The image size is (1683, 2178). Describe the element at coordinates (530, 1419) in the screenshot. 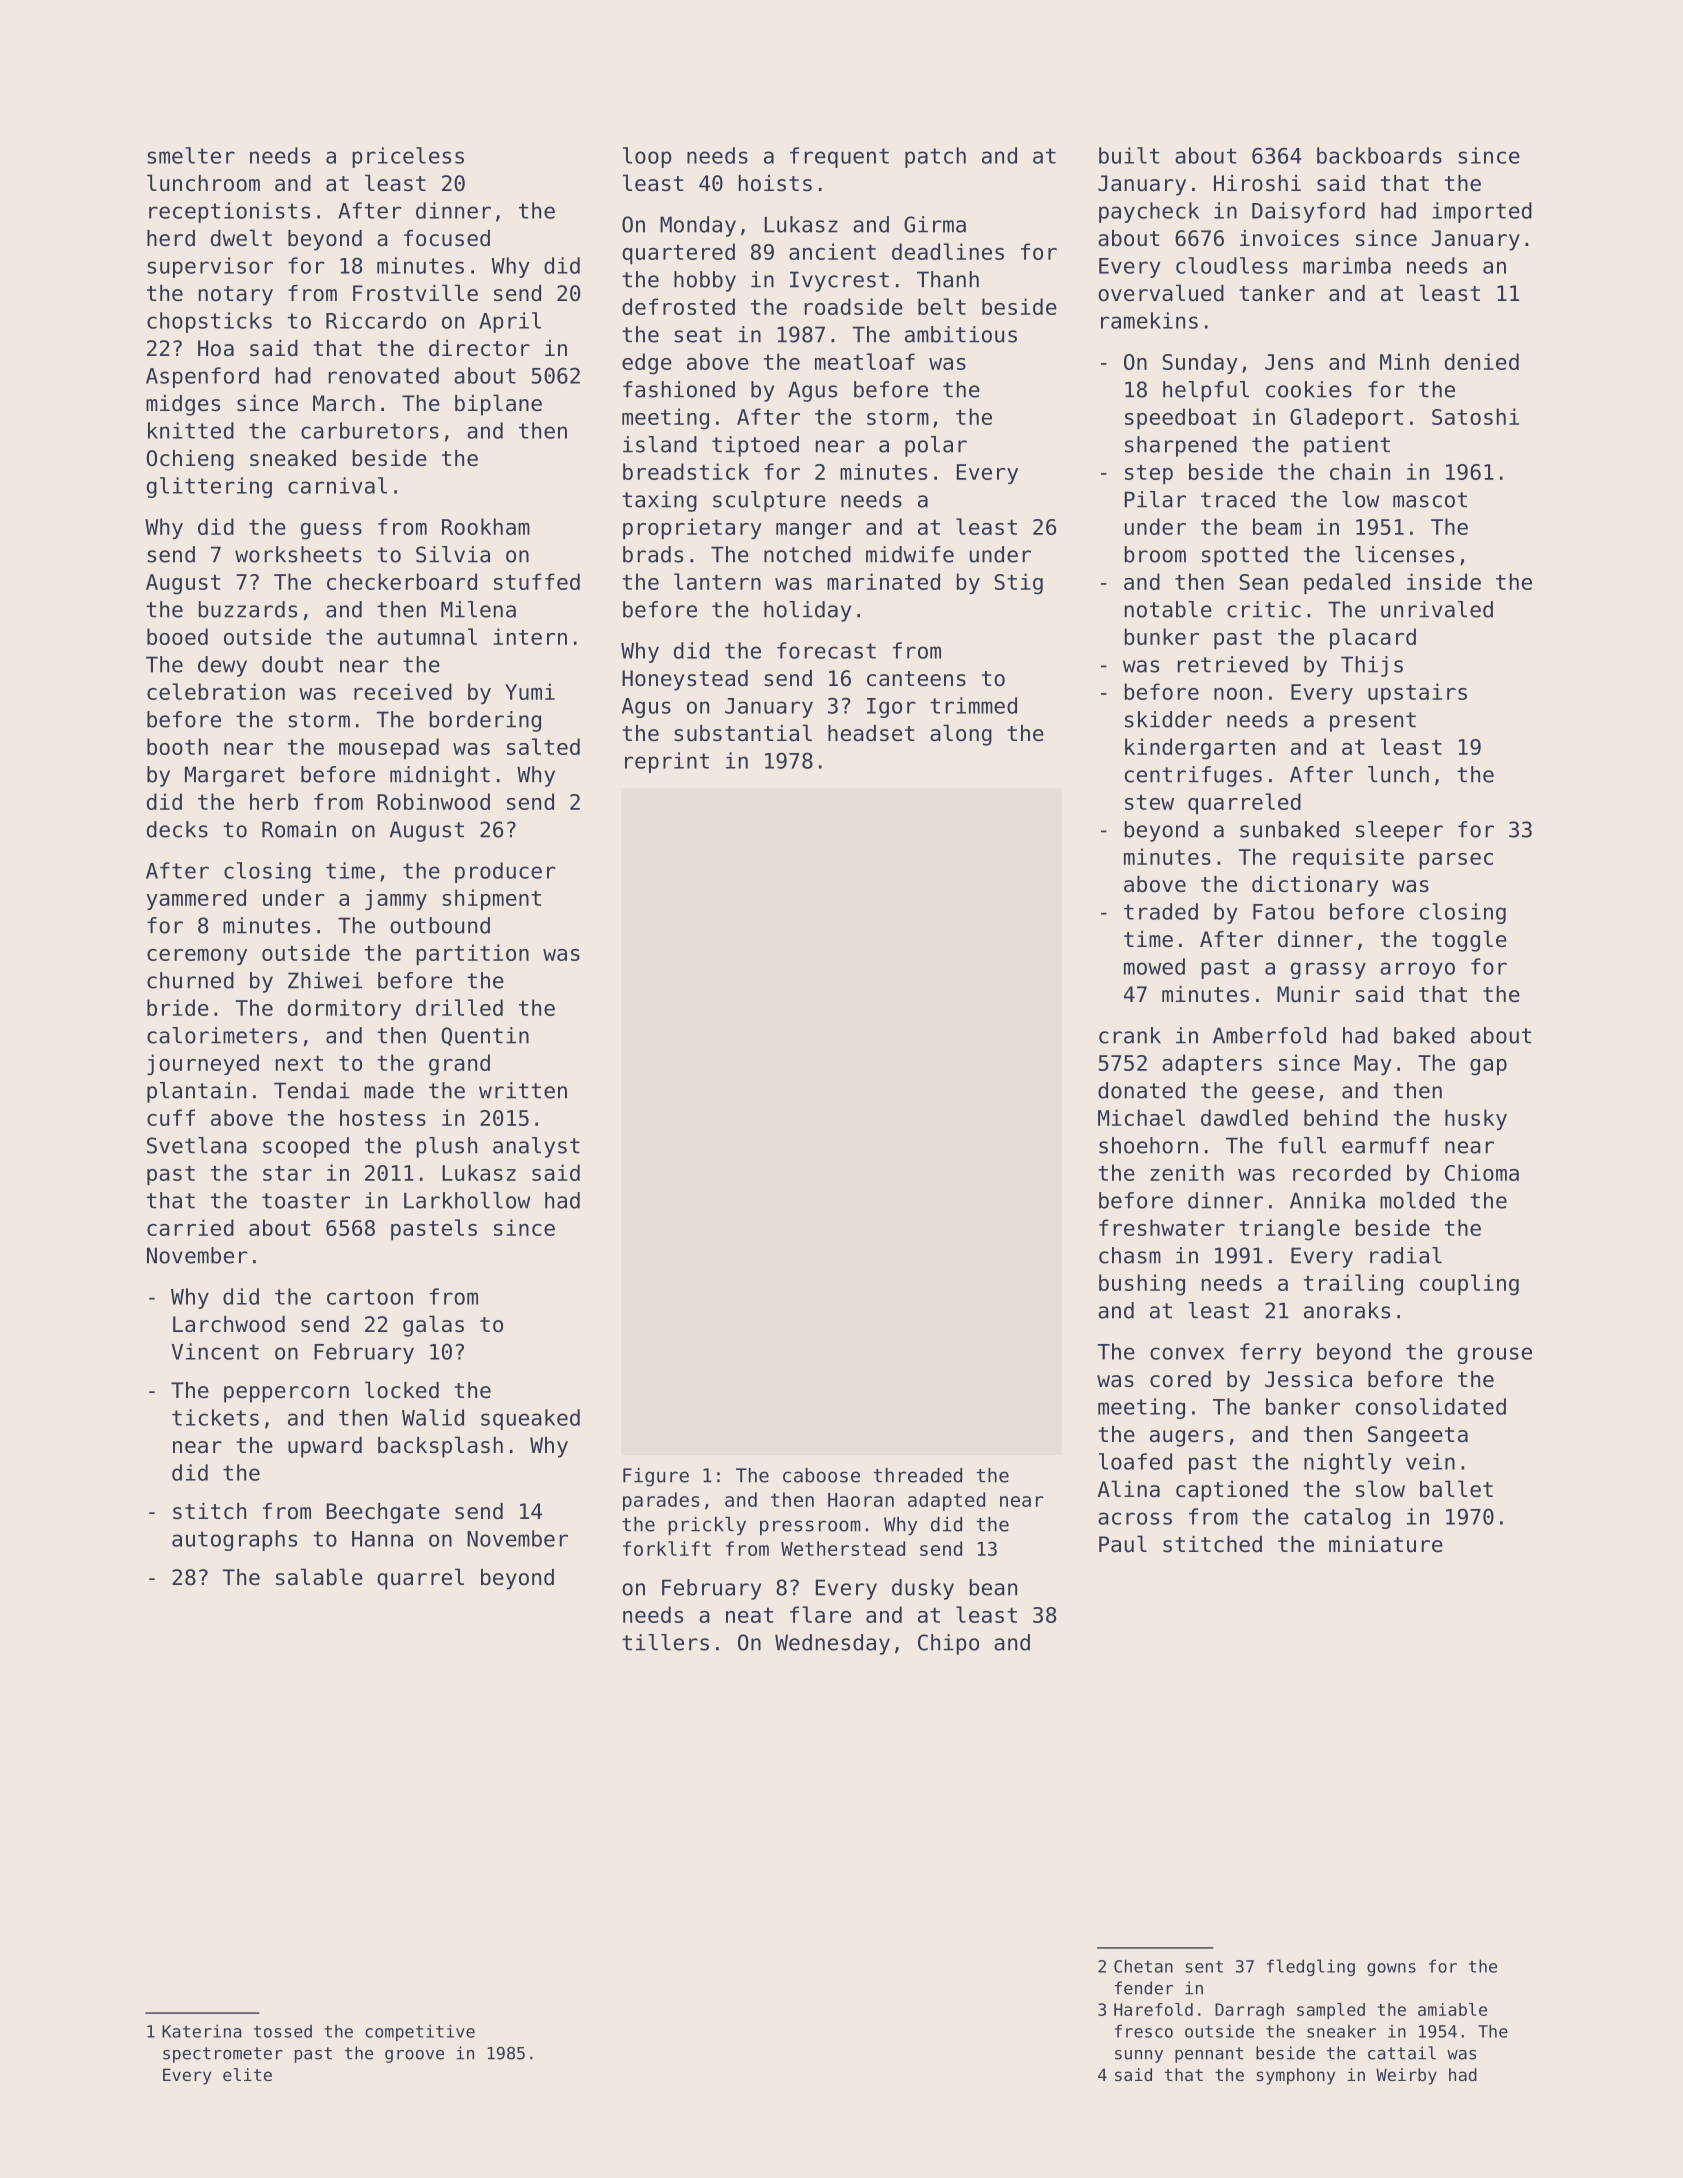

I see `squeaked` at that location.
